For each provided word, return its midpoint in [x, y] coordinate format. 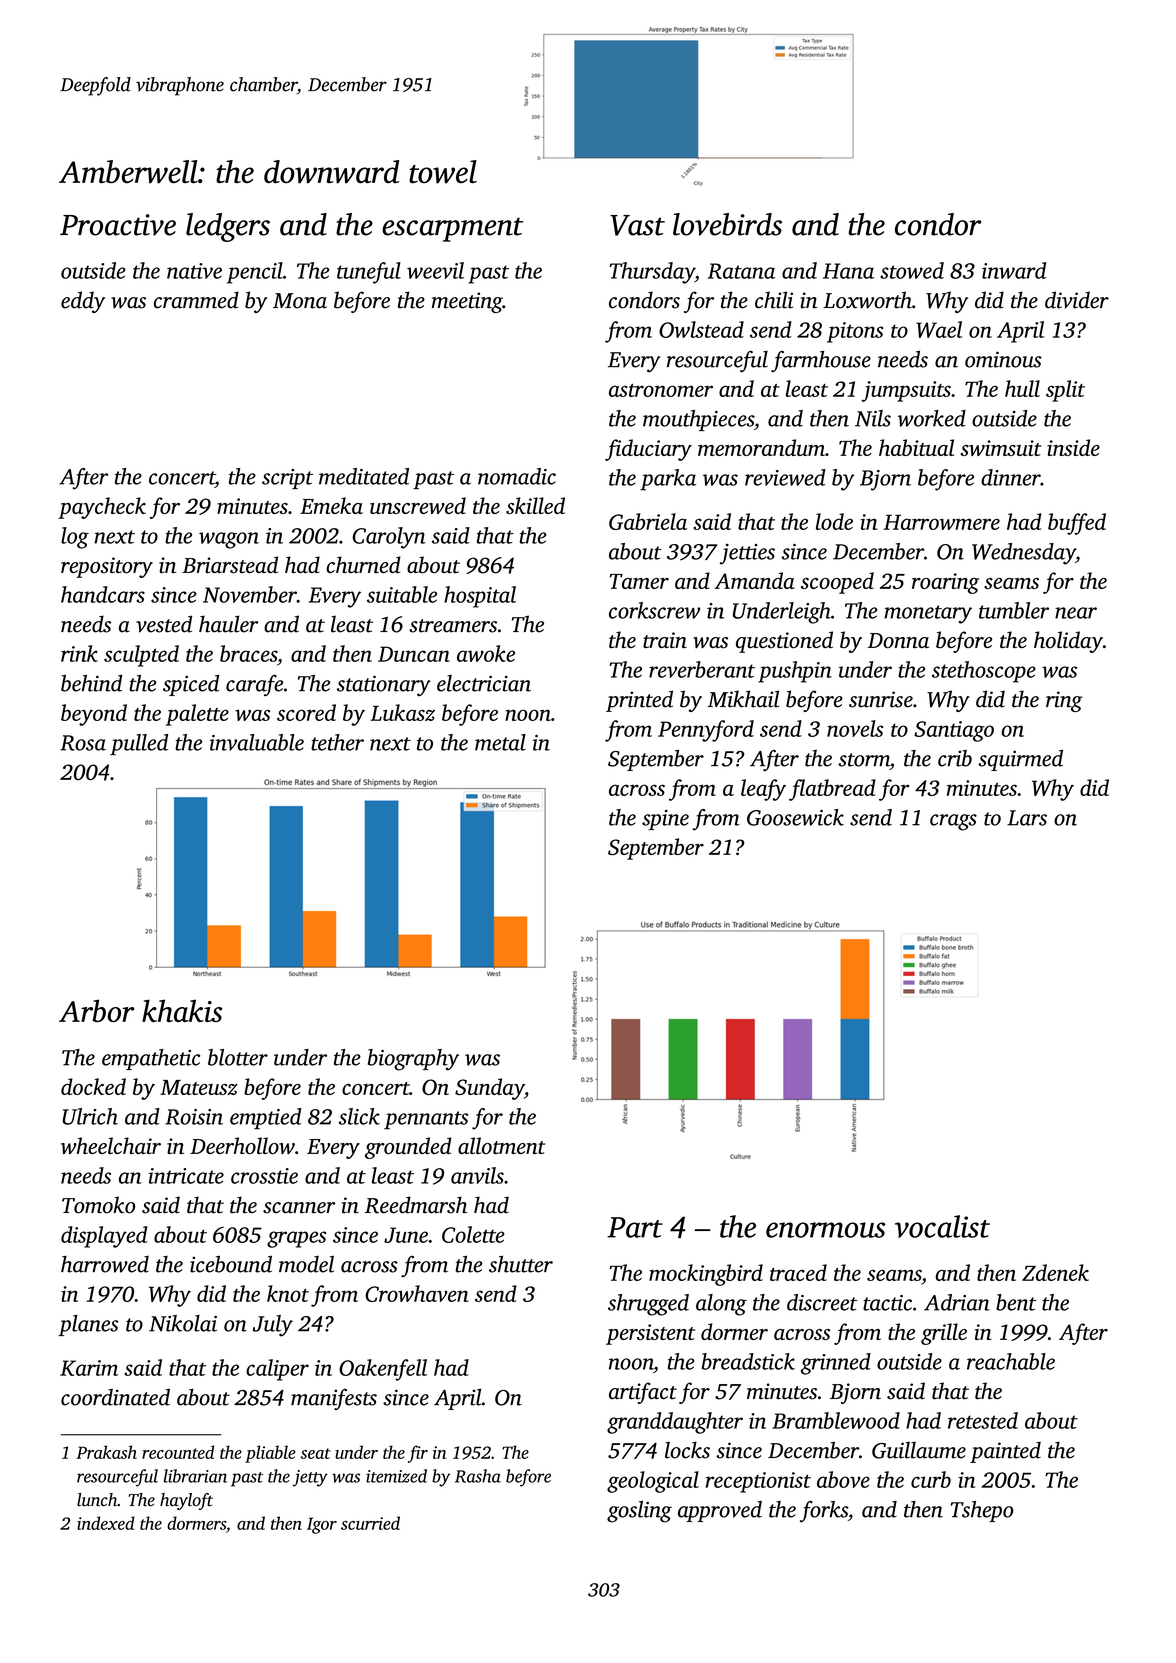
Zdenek [1055, 1272]
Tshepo [982, 1511]
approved [720, 1511]
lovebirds [727, 224]
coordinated [115, 1397]
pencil [255, 273]
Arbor [96, 1010]
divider [1077, 300]
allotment [502, 1145]
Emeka [331, 505]
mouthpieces [698, 420]
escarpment [452, 229]
